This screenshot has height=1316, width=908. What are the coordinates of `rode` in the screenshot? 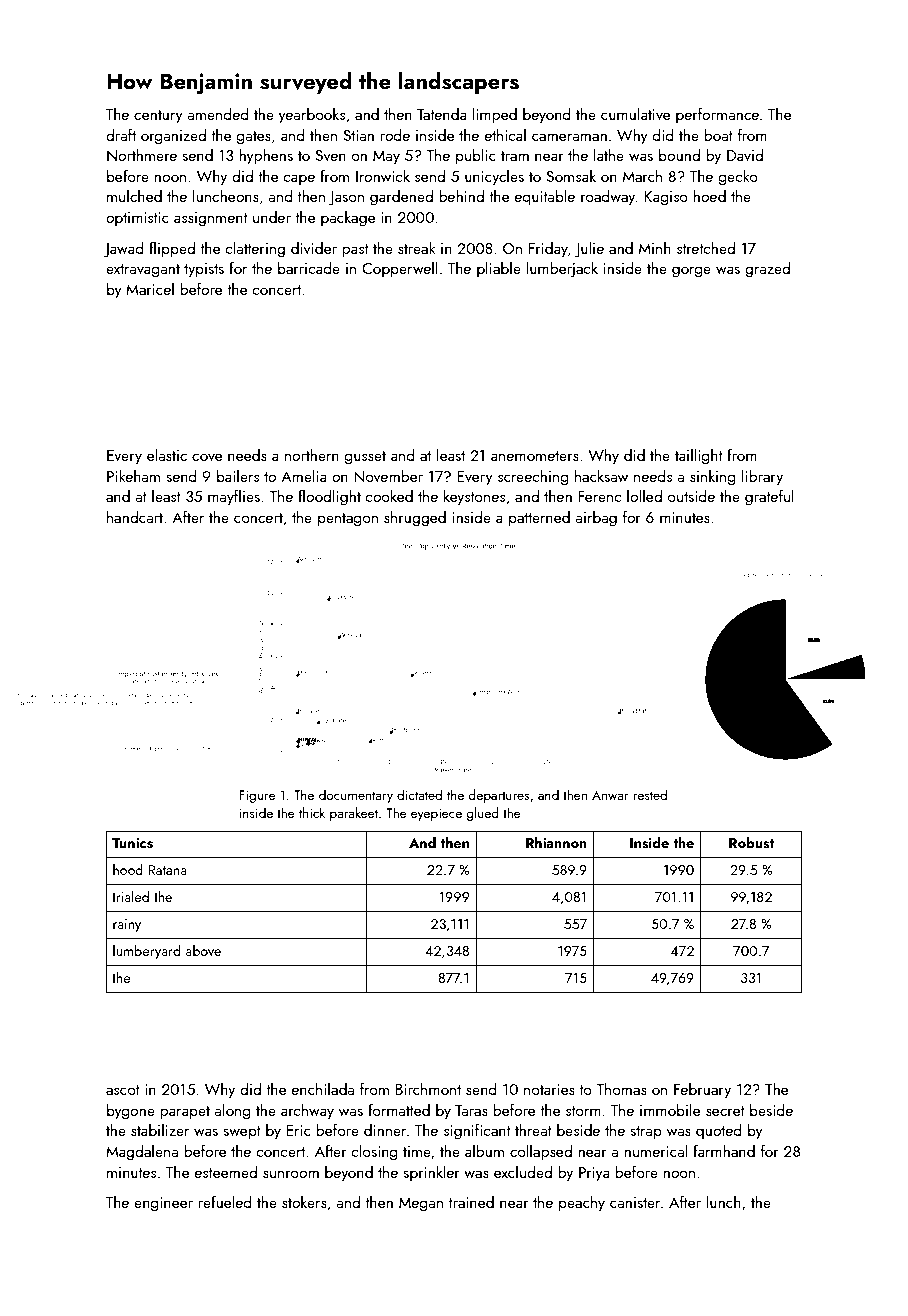 It's located at (395, 135).
